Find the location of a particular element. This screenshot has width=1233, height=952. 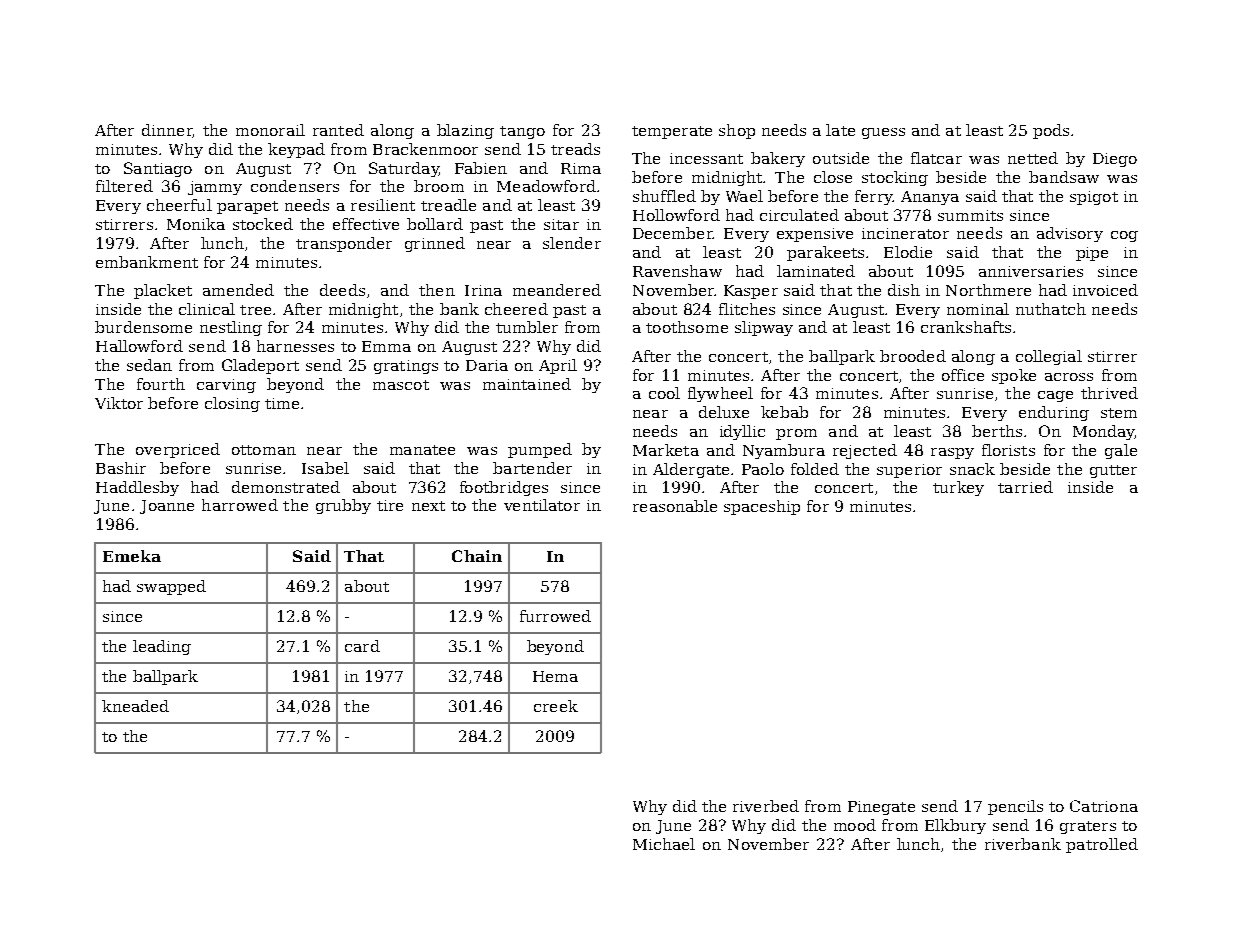

dish is located at coordinates (904, 290).
